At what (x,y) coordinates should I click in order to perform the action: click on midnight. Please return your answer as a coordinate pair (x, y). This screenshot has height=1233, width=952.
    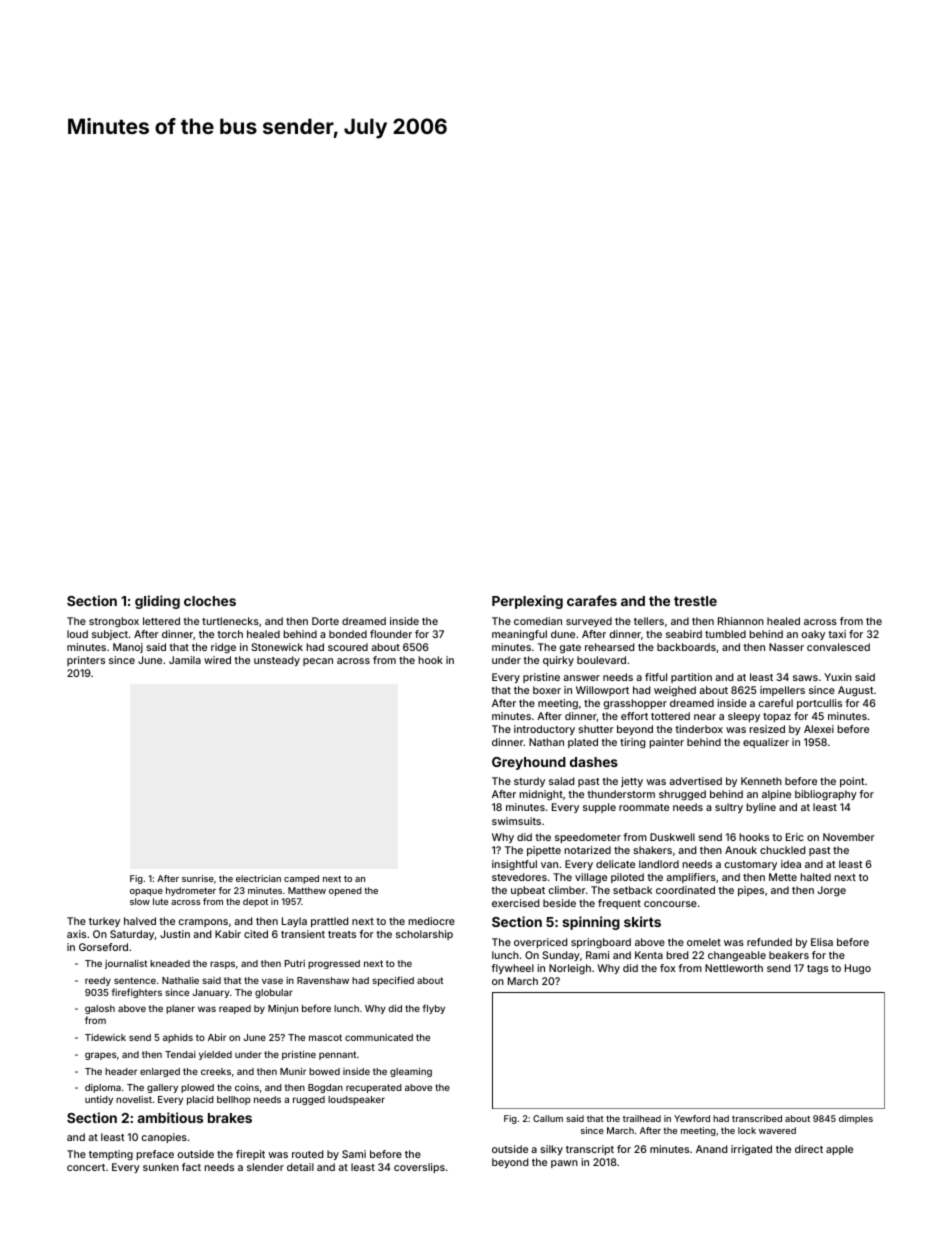
    Looking at the image, I should click on (541, 795).
